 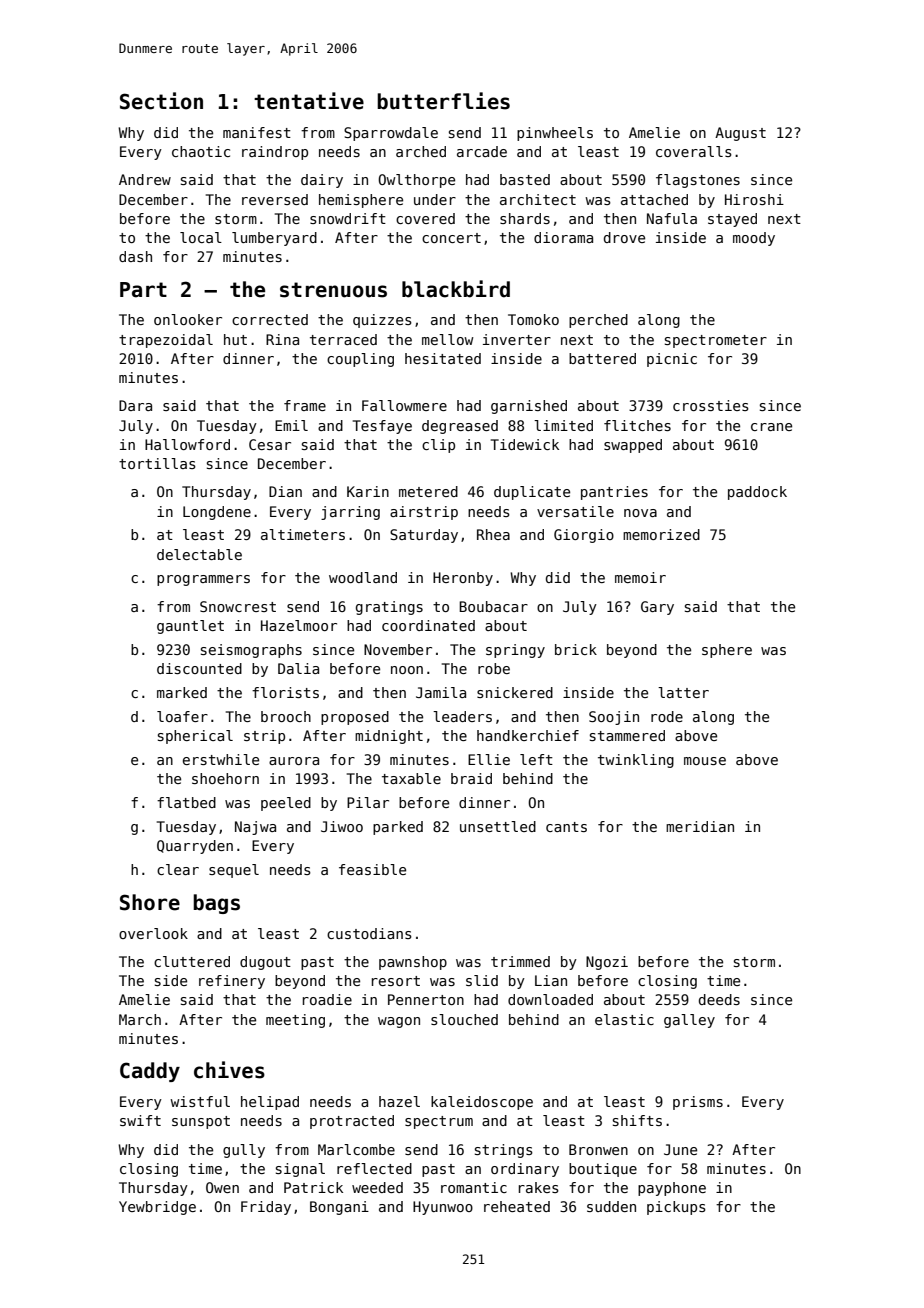 I want to click on flatbed, so click(x=186, y=802).
